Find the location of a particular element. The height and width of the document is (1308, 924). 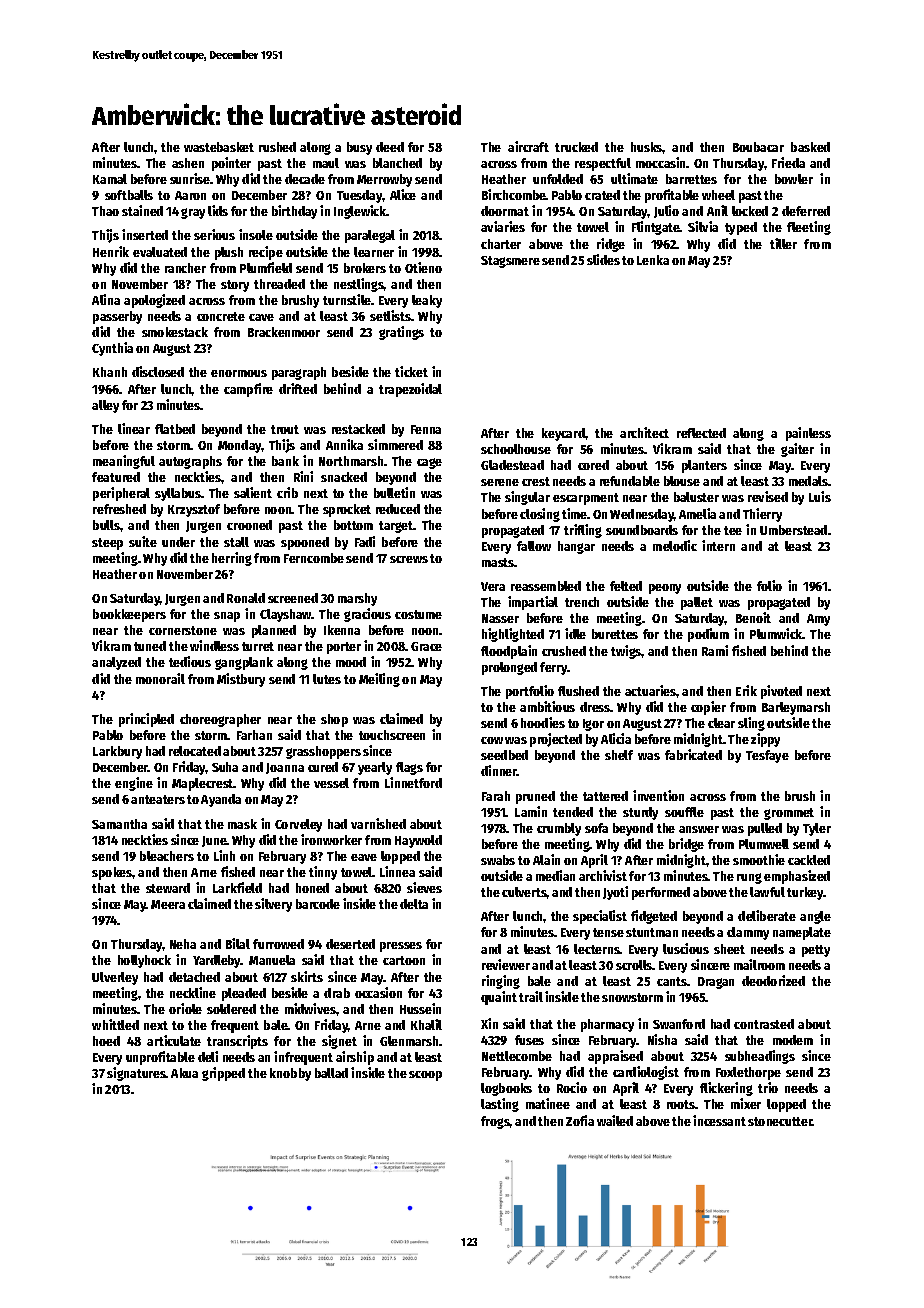

Northmarsh is located at coordinates (351, 461).
